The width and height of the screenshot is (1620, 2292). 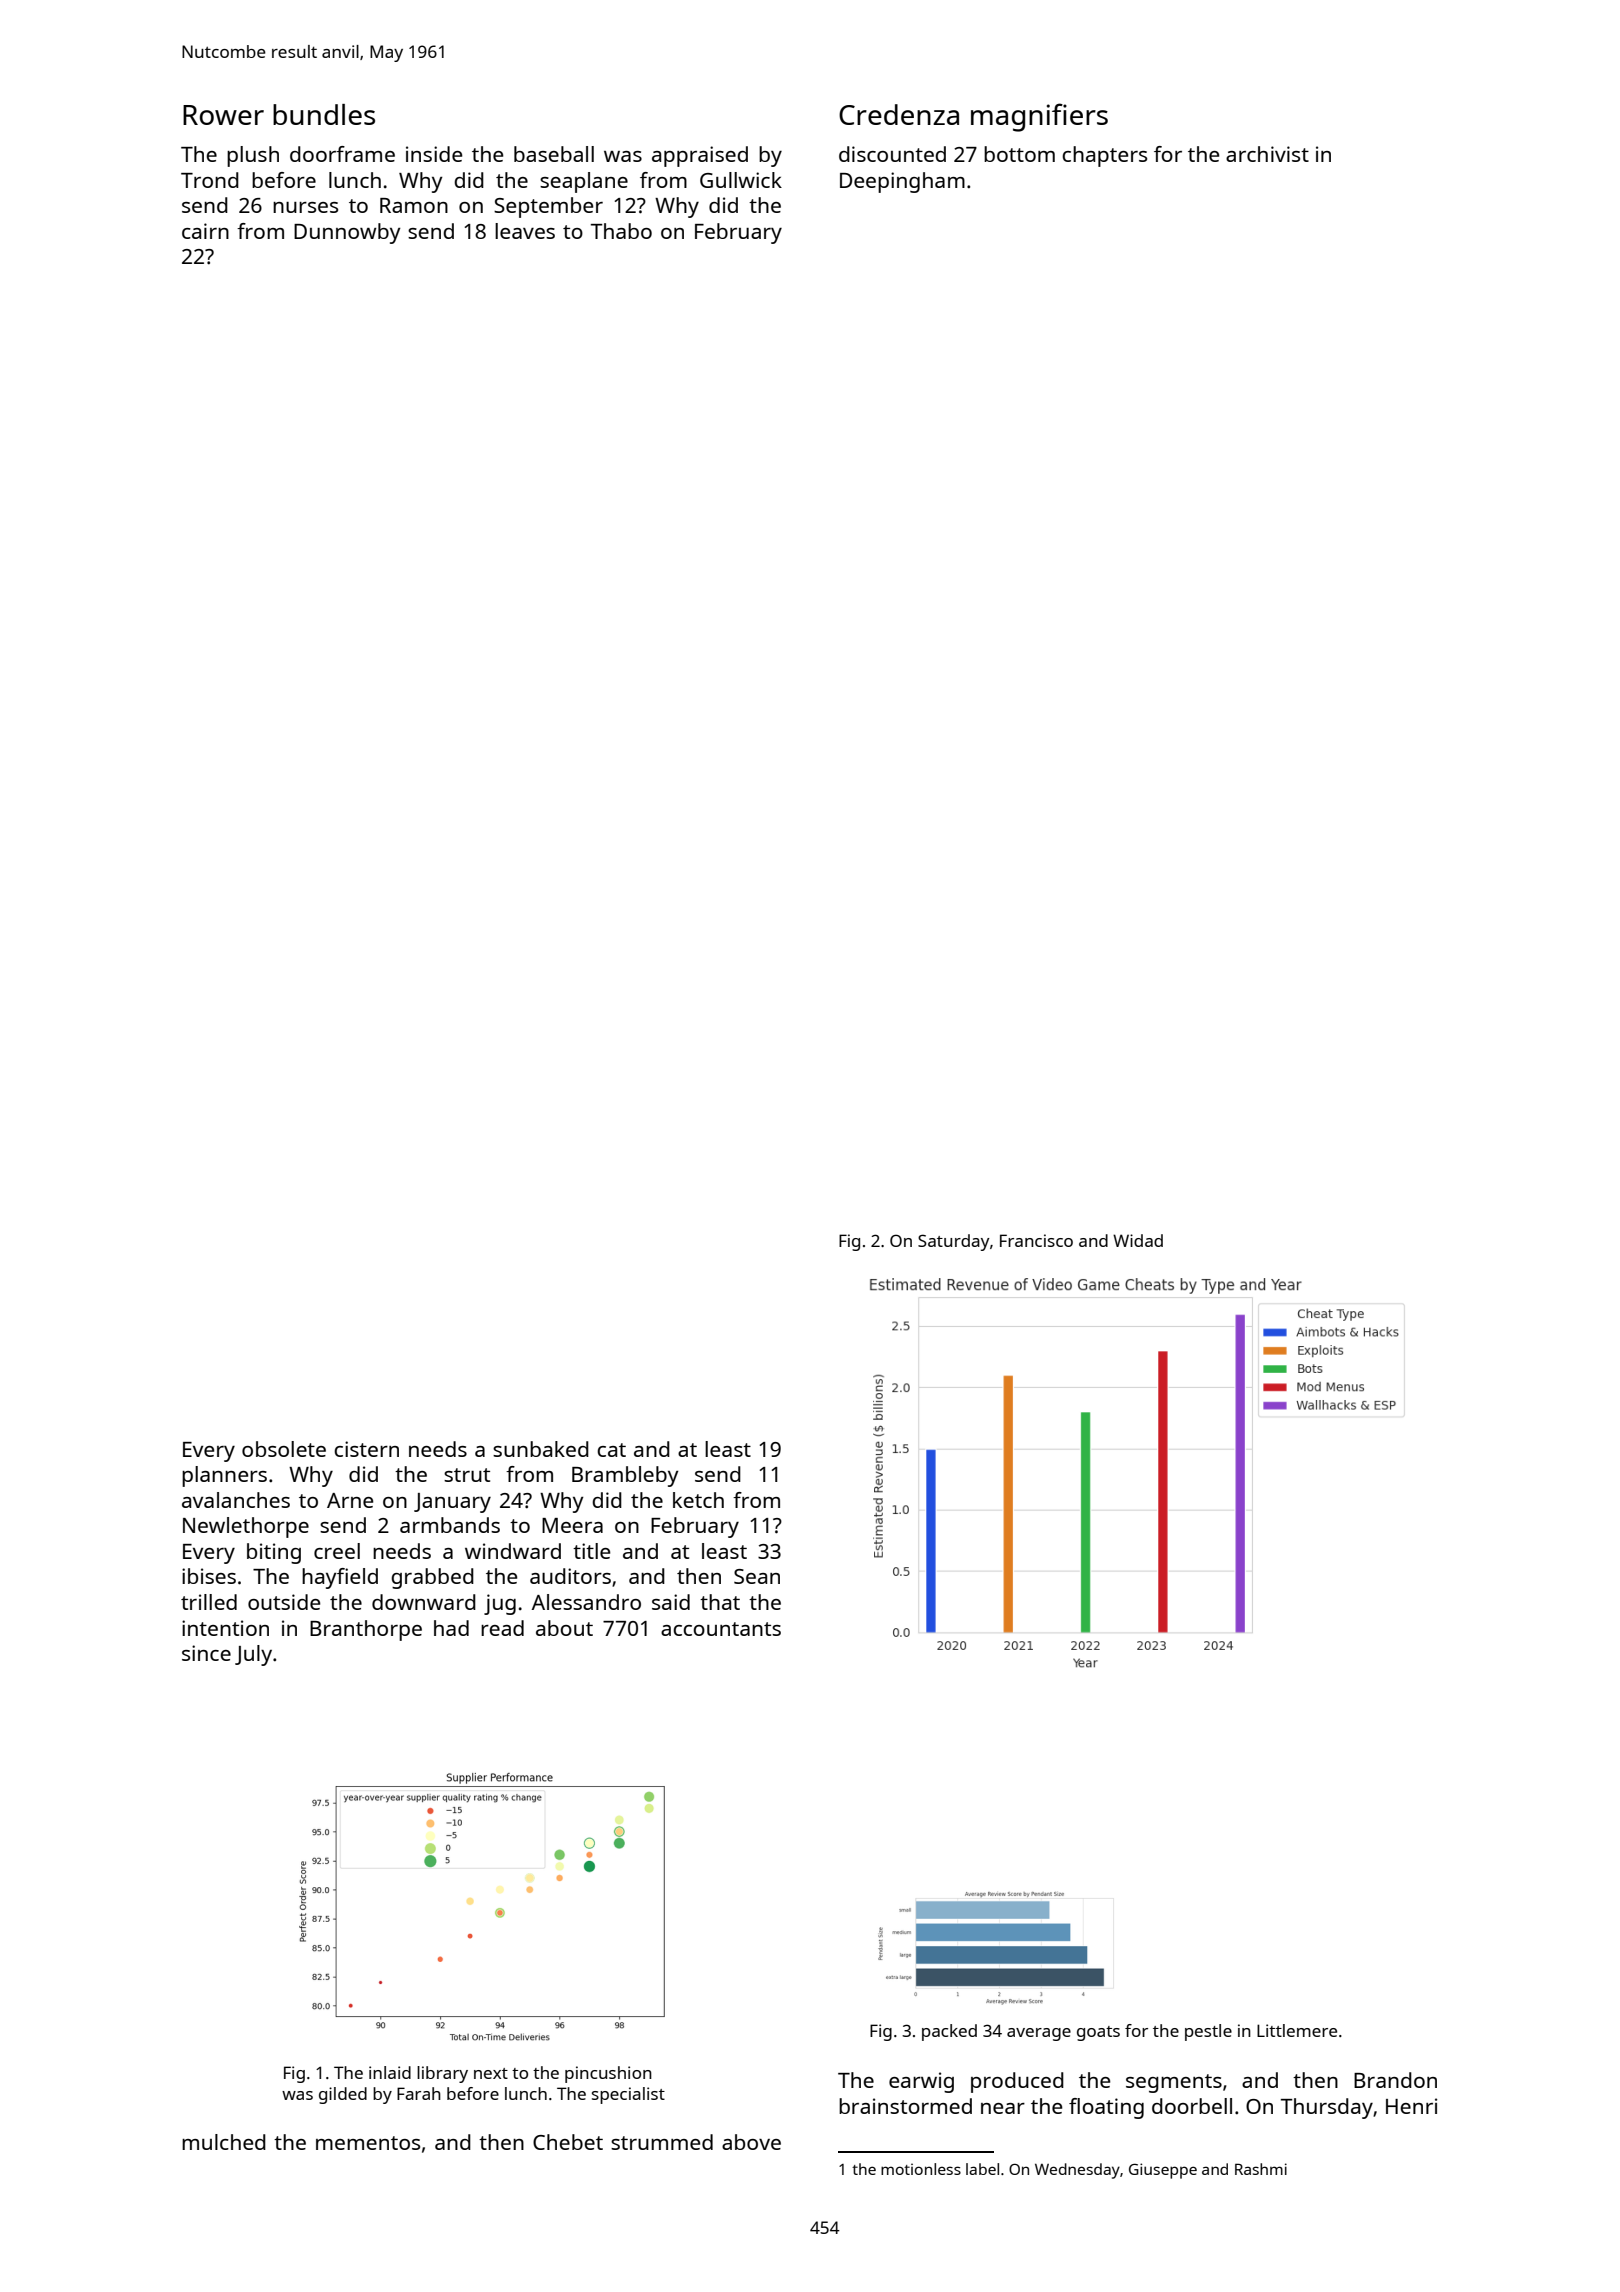 What do you see at coordinates (366, 1449) in the screenshot?
I see `cistern` at bounding box center [366, 1449].
